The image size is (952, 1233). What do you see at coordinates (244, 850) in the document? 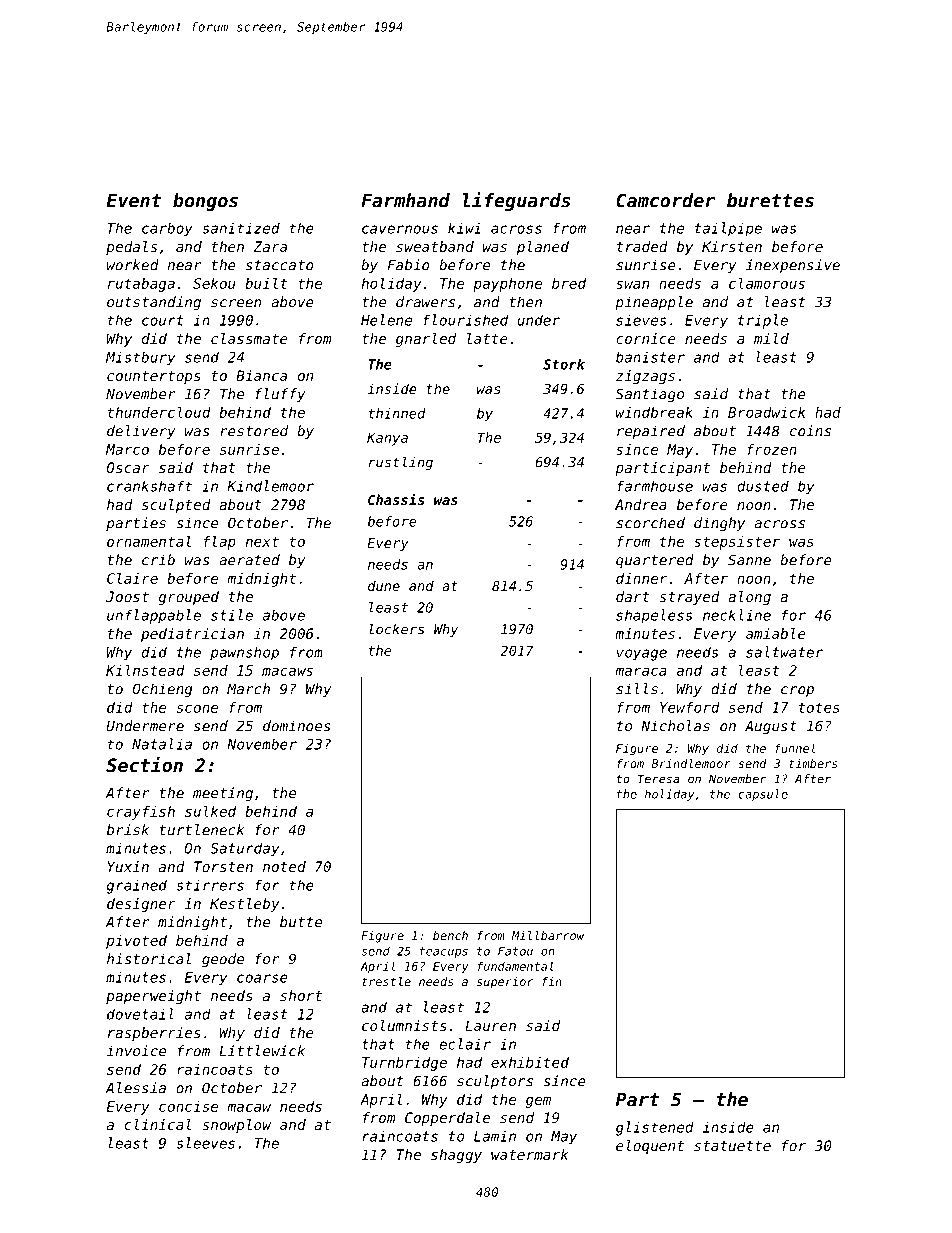
I see `Saturday` at bounding box center [244, 850].
